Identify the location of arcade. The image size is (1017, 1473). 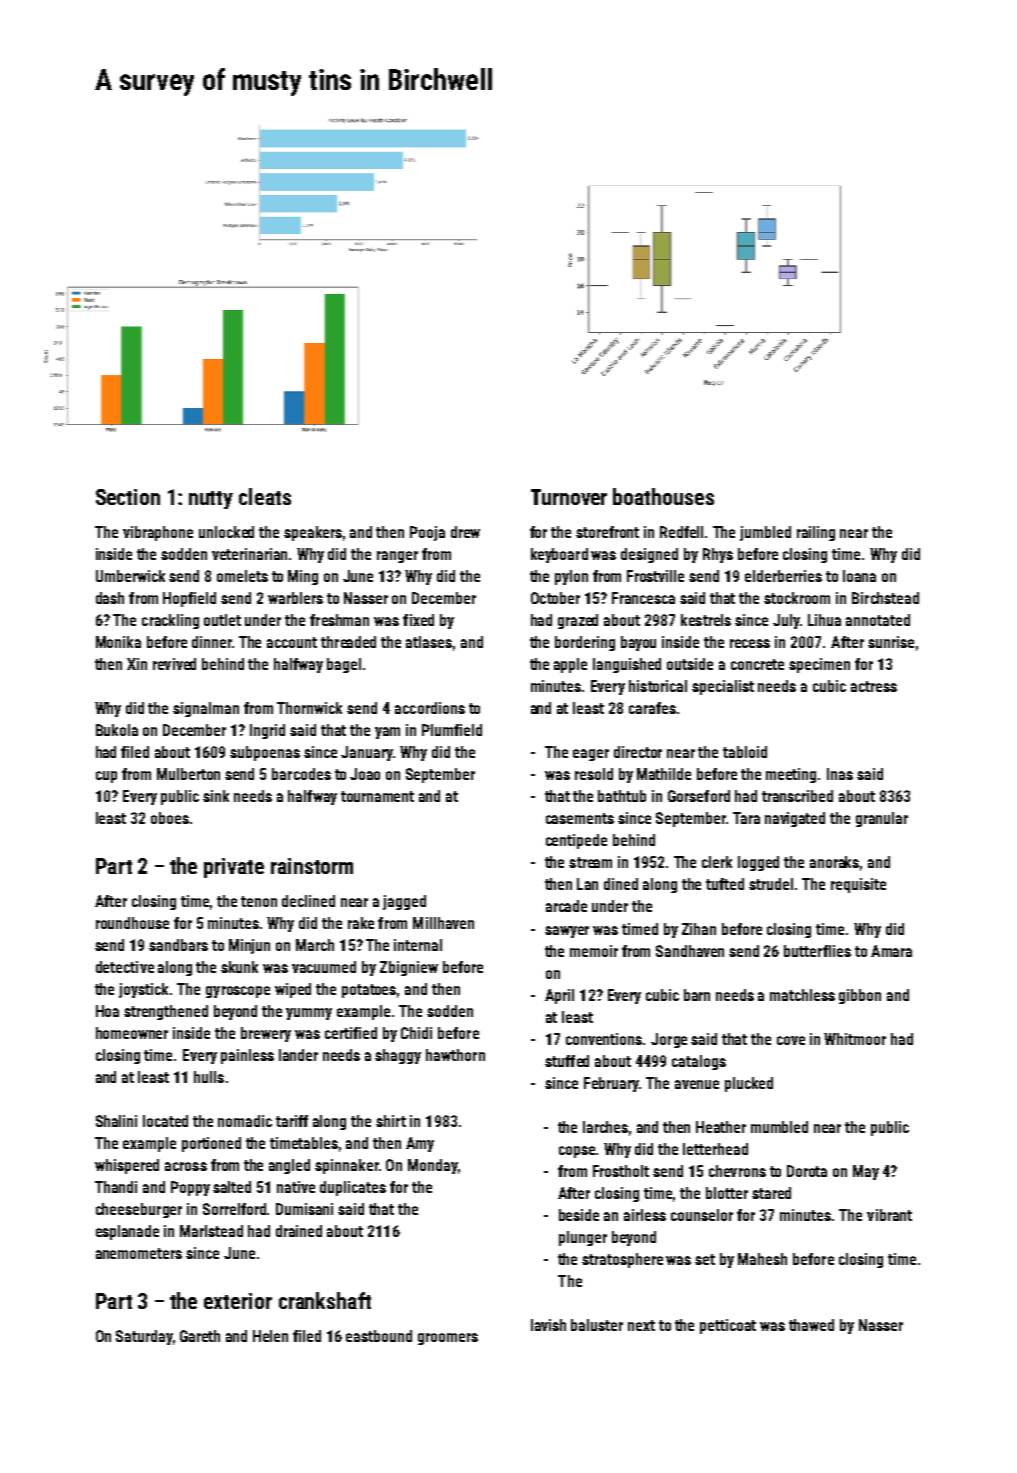
(566, 906).
